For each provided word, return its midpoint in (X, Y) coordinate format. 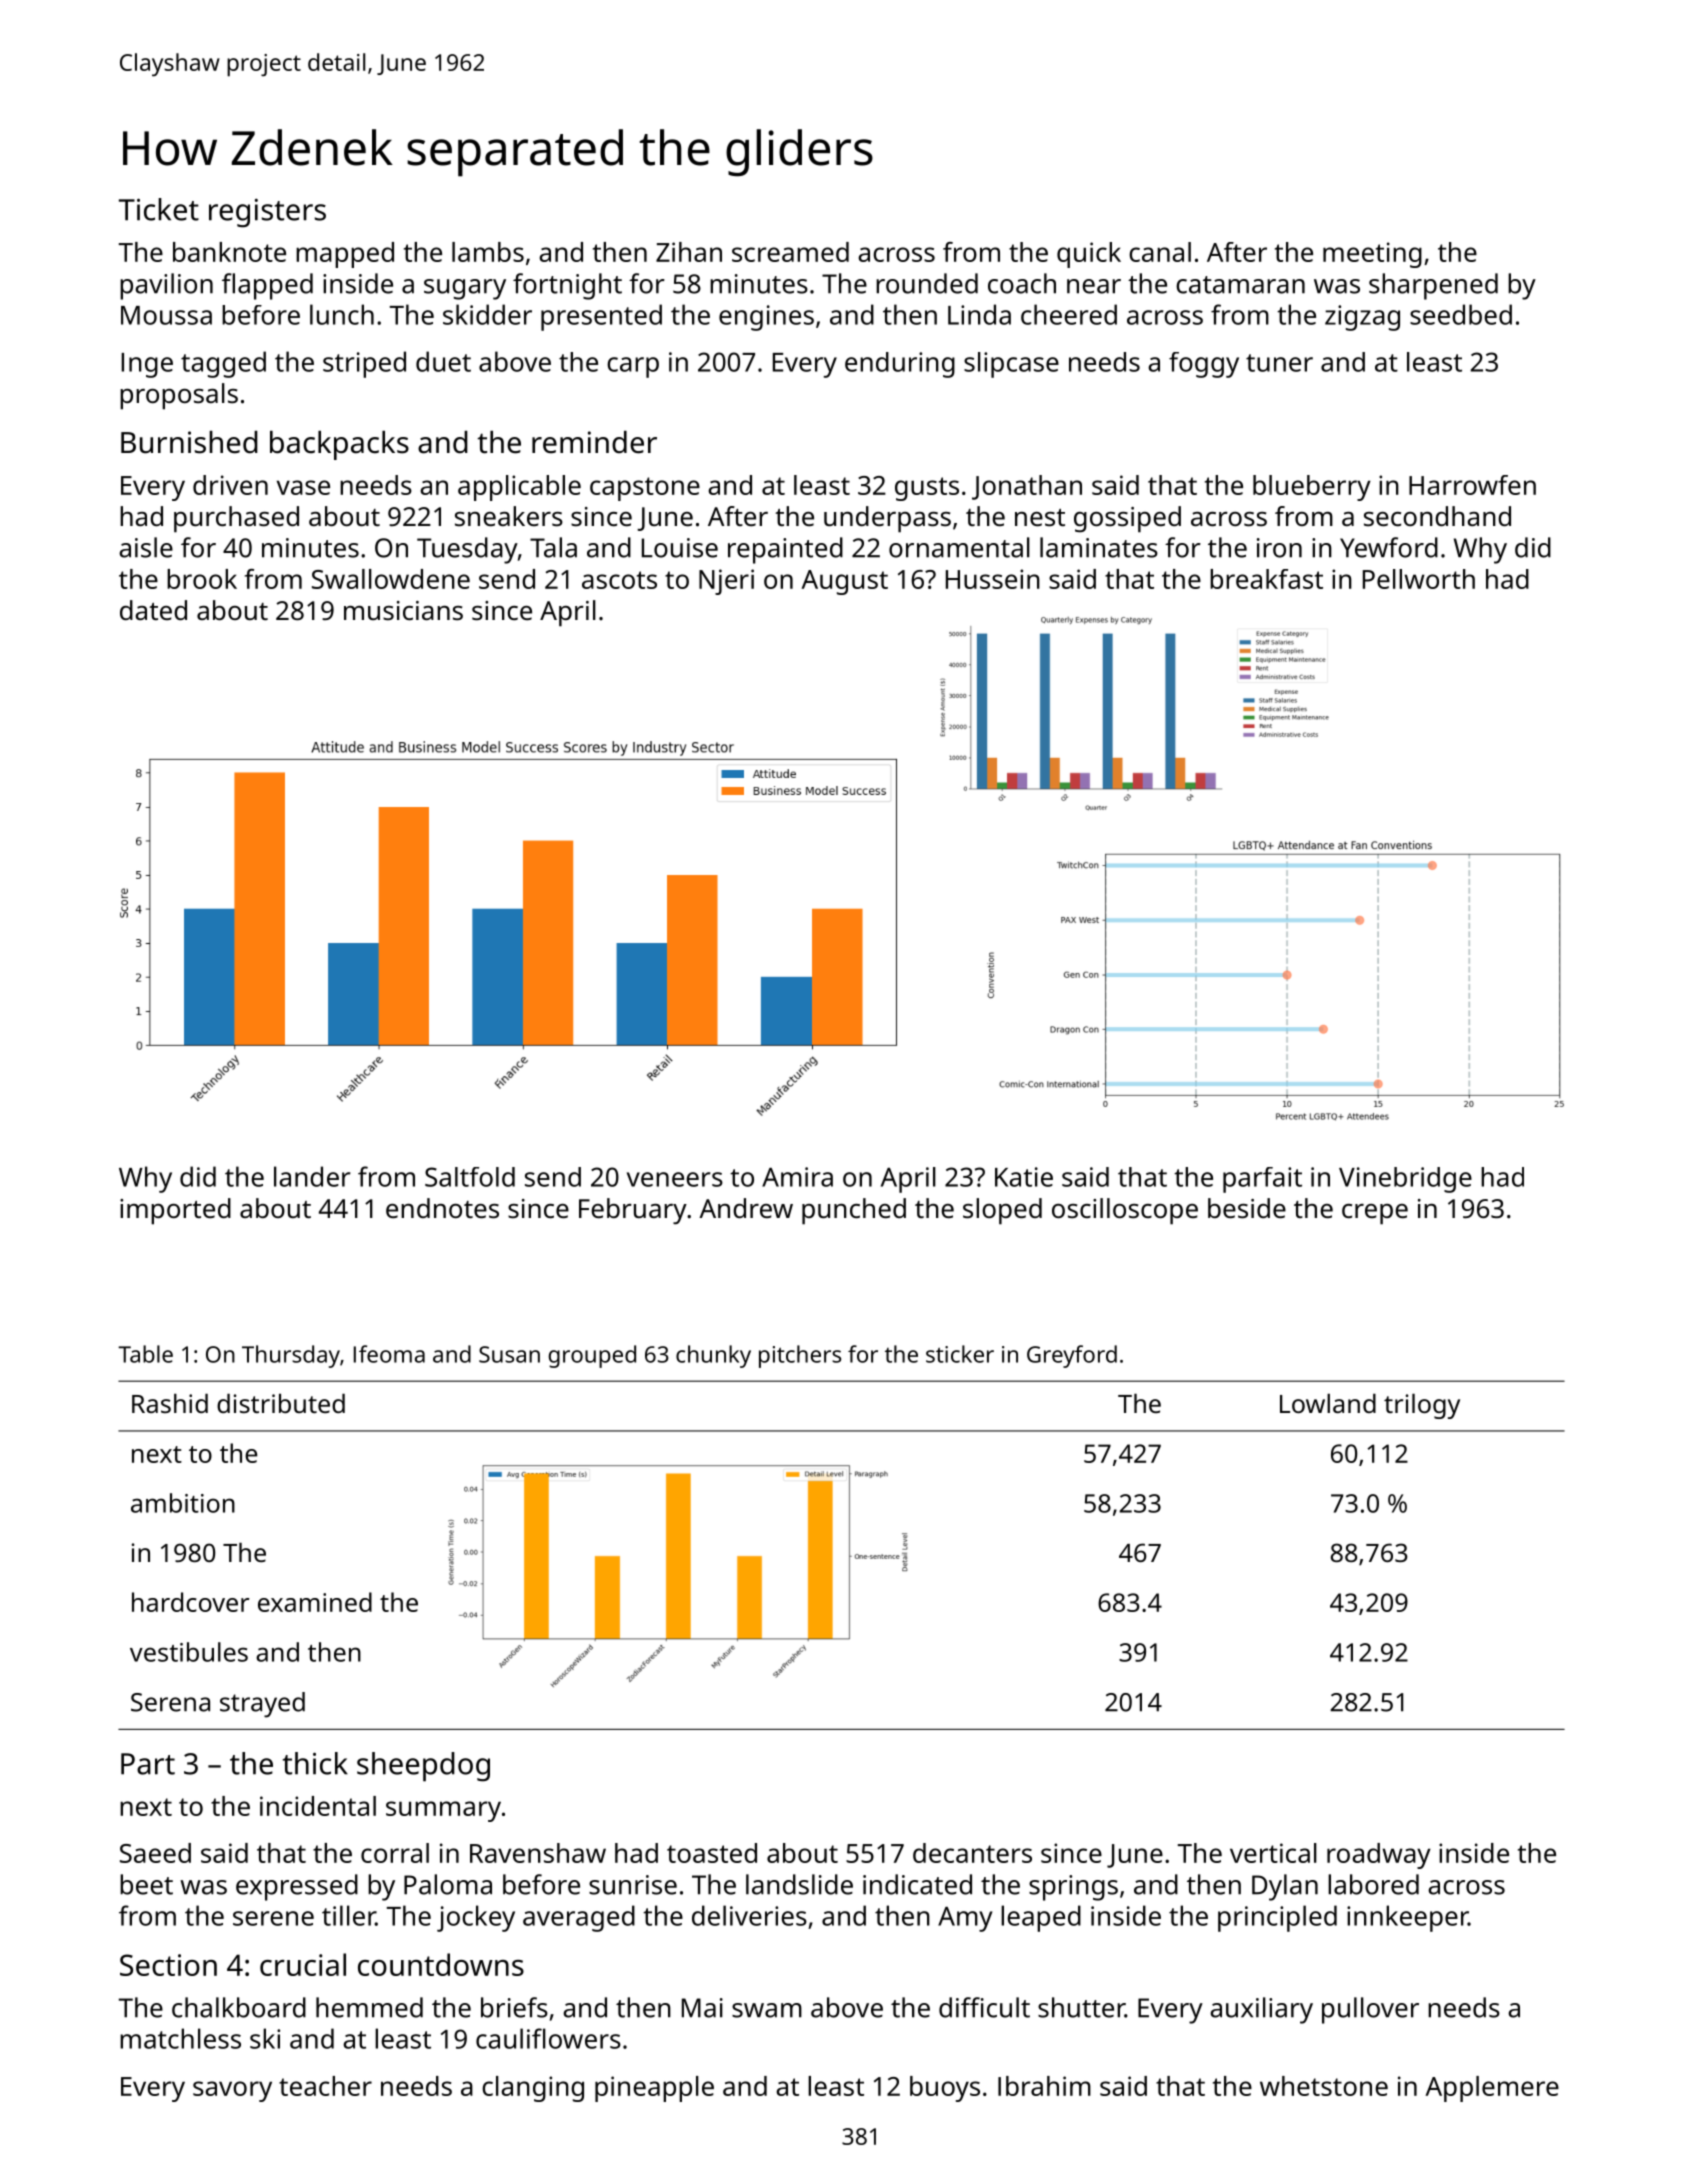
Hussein (993, 579)
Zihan (689, 252)
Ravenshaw (538, 1853)
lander (312, 1176)
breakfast (1266, 579)
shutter (1081, 2007)
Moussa (166, 315)
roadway (1379, 1856)
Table (145, 1354)
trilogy (1422, 1406)
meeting (1372, 255)
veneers (675, 1179)
